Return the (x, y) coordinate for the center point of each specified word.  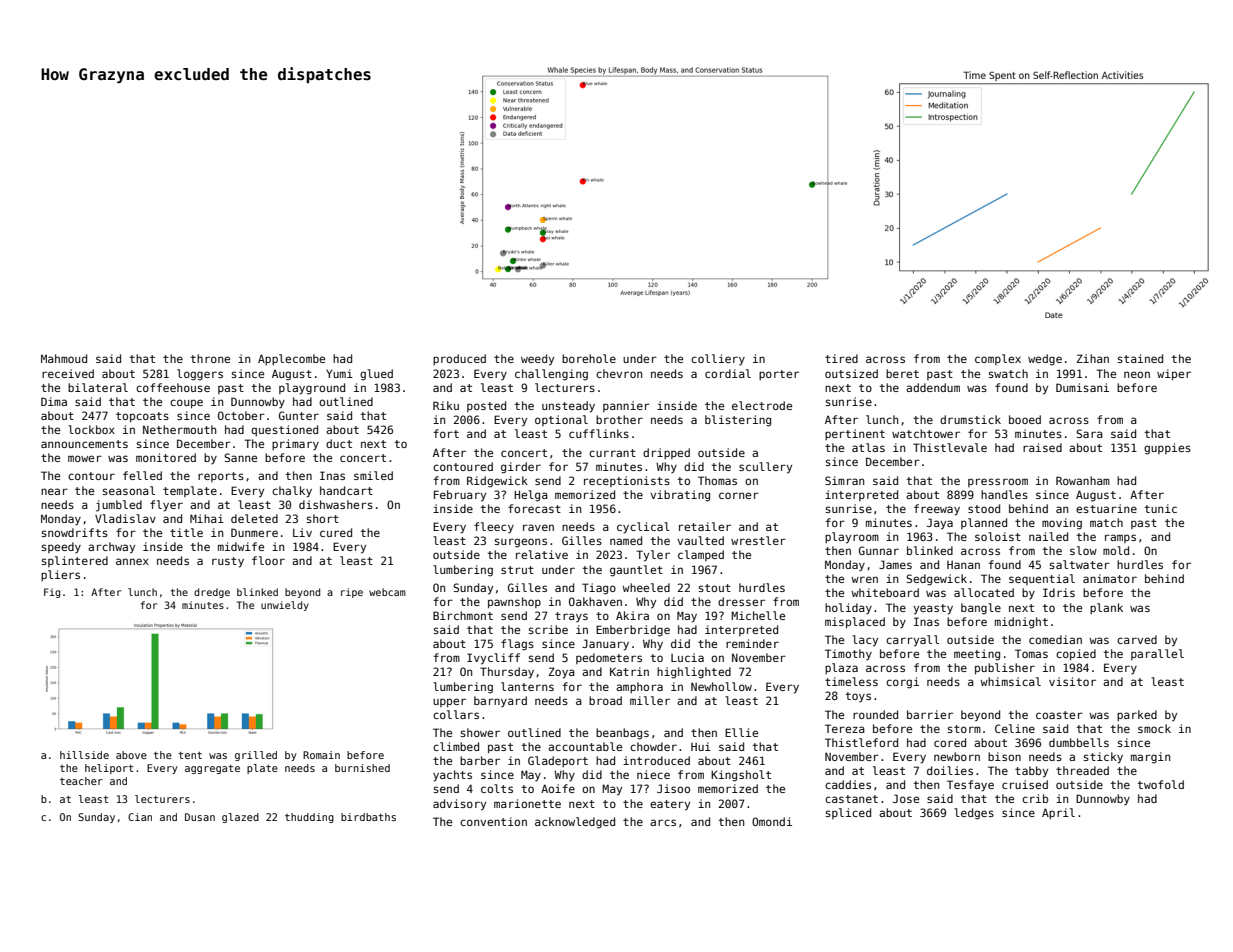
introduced (656, 760)
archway (111, 548)
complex (998, 359)
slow (1083, 550)
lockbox (91, 429)
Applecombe (291, 359)
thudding (309, 818)
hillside (84, 755)
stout (715, 588)
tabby (1031, 772)
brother (619, 419)
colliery (718, 360)
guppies (1167, 449)
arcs (663, 822)
